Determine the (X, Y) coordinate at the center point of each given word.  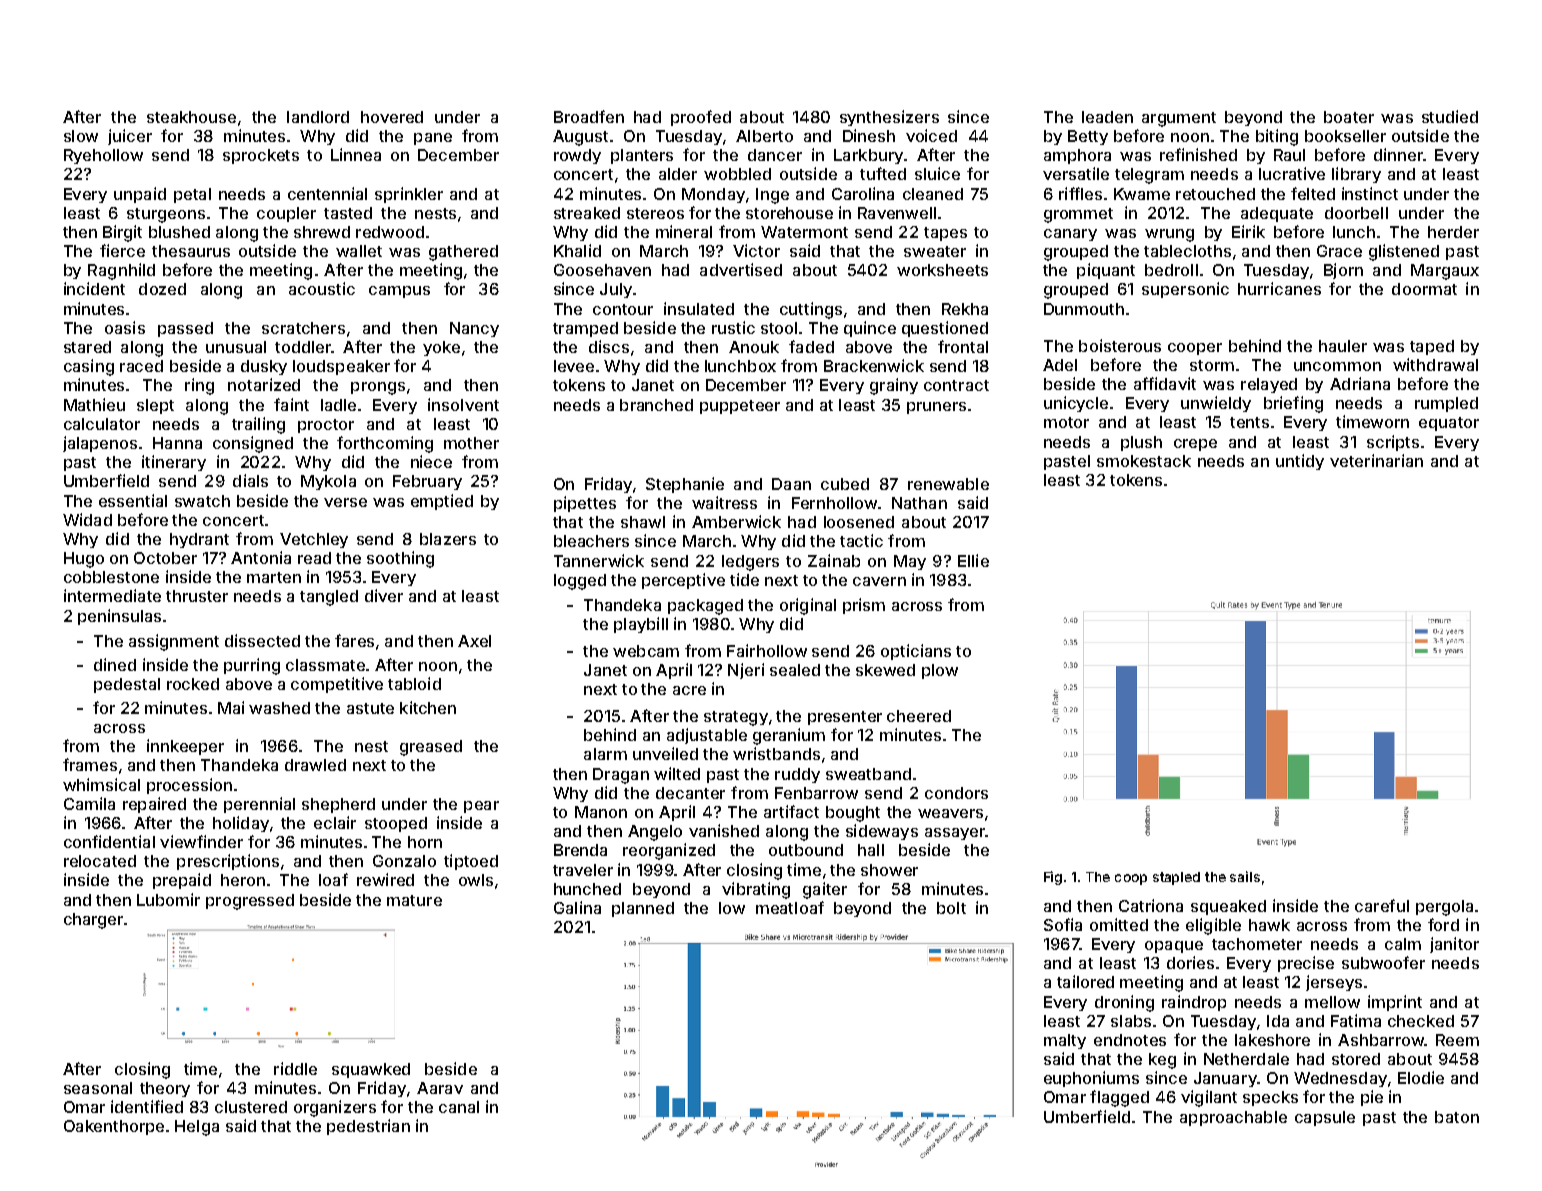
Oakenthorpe (114, 1127)
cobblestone (111, 577)
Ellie (973, 560)
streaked (587, 213)
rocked (193, 684)
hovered (392, 117)
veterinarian (1376, 460)
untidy (1300, 462)
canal (459, 1107)
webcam (646, 651)
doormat (1424, 289)
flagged (1119, 1098)
